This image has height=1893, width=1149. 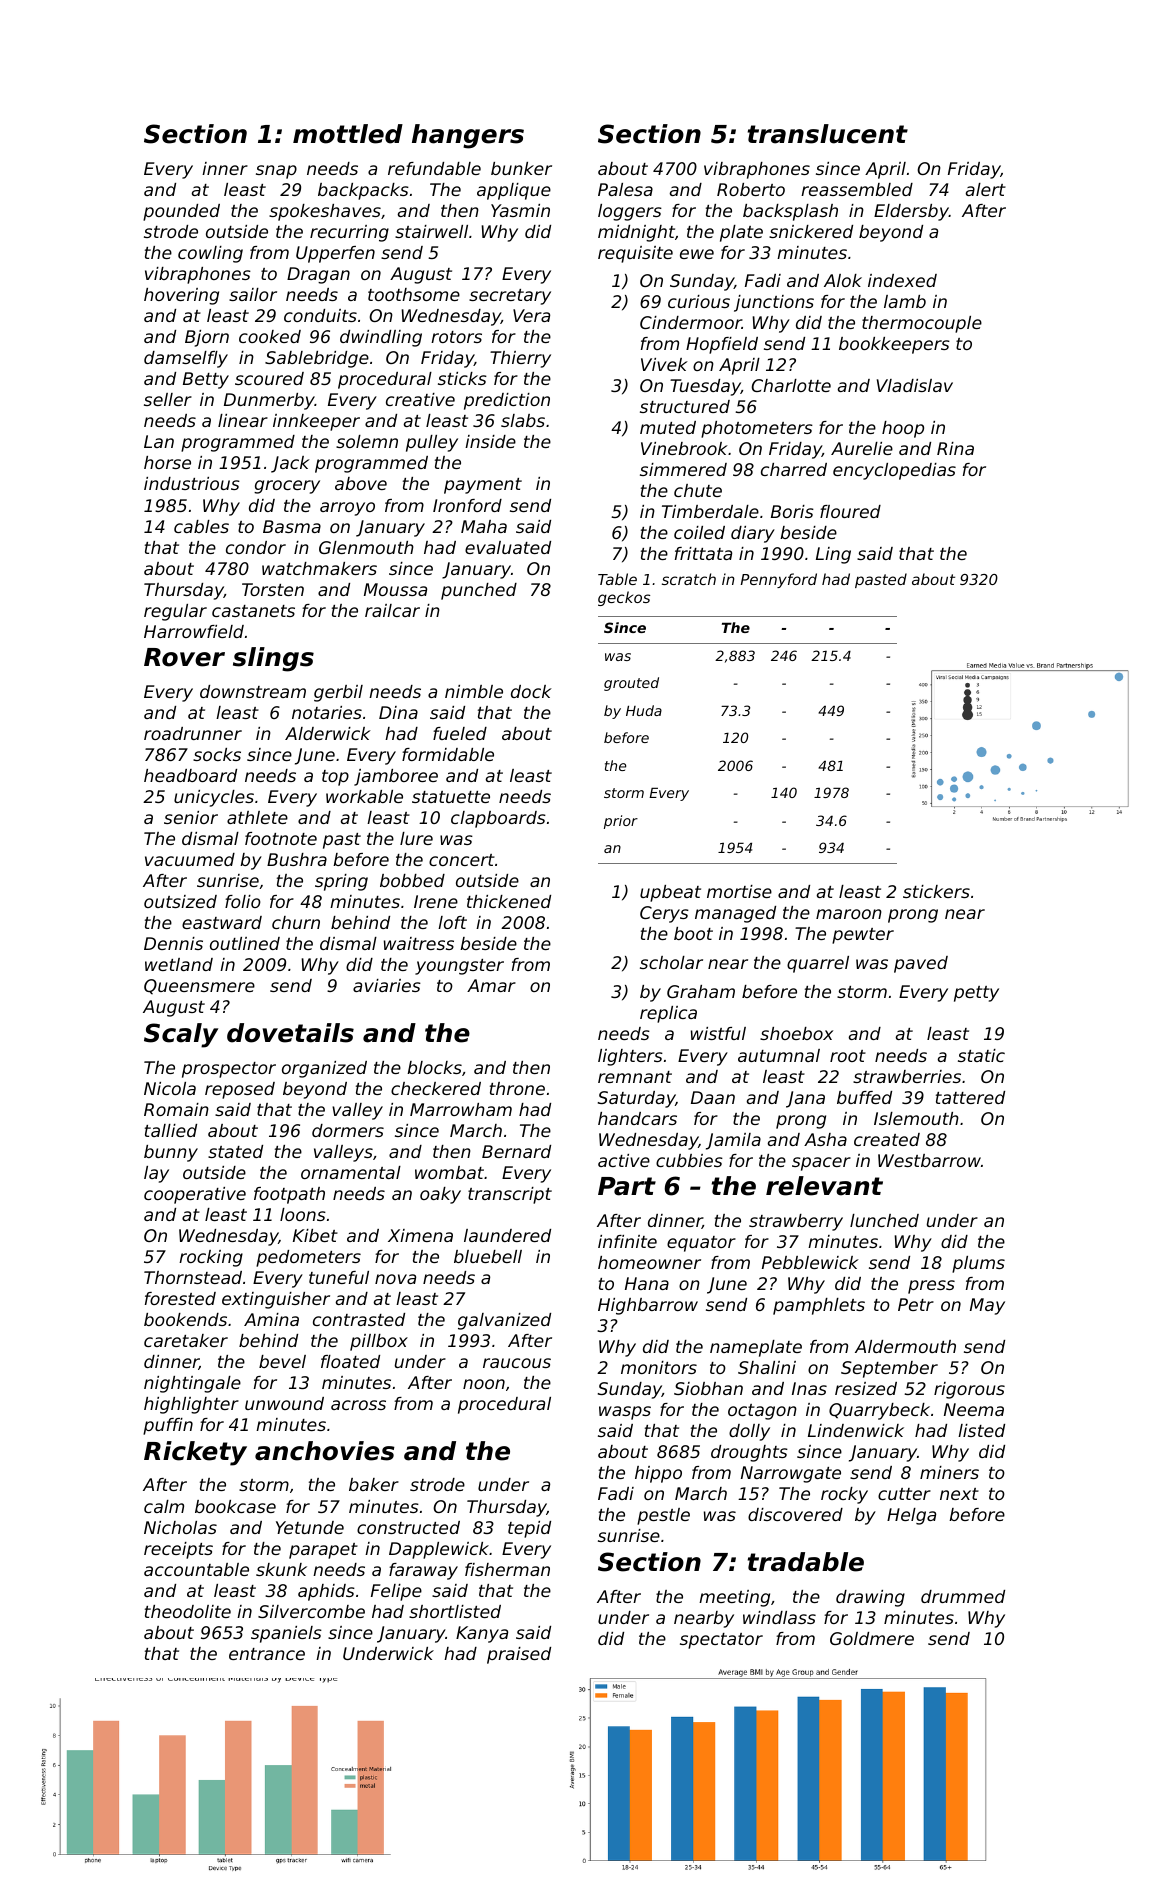 What do you see at coordinates (188, 1611) in the image?
I see `theodolite` at bounding box center [188, 1611].
